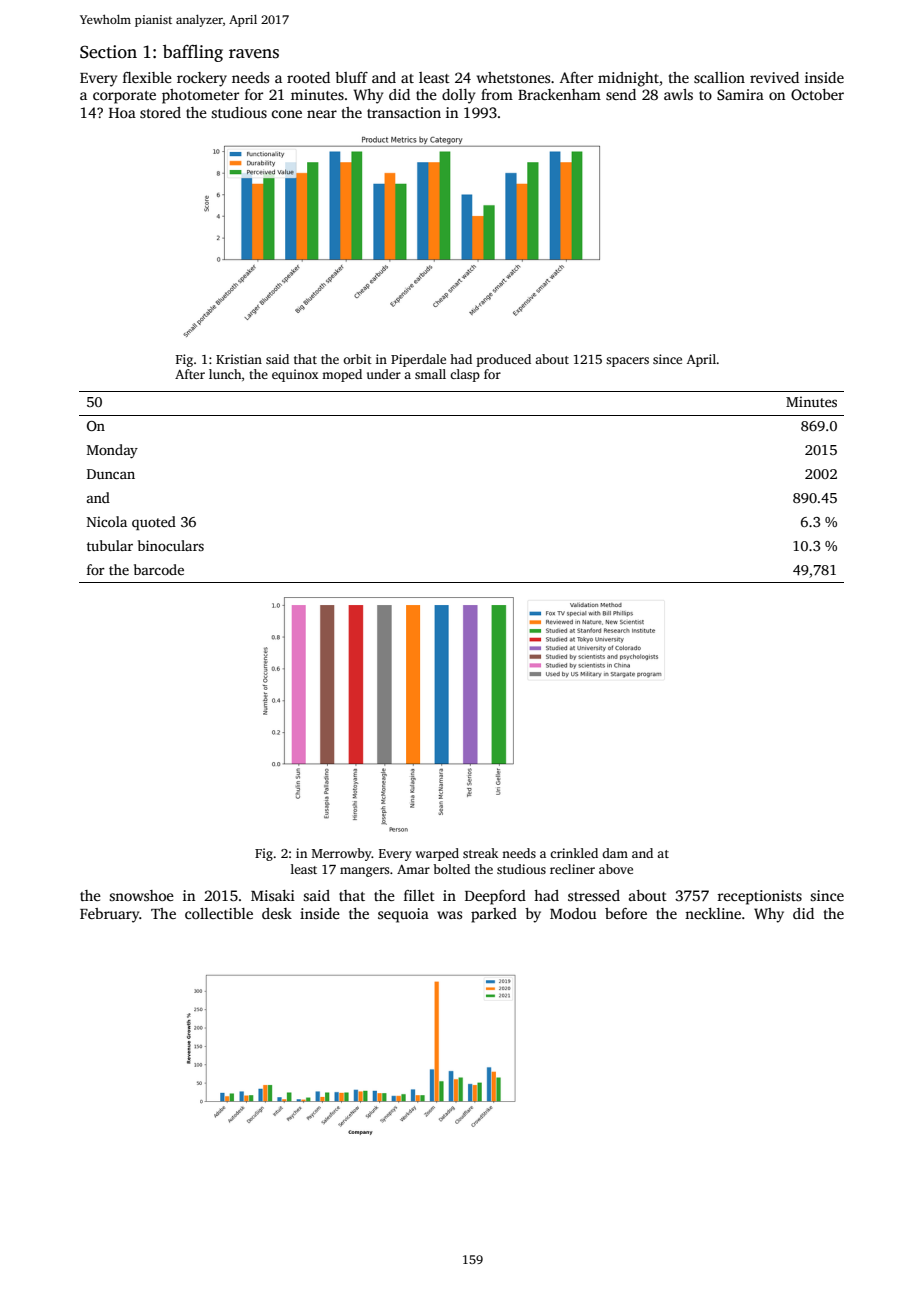 The height and width of the screenshot is (1308, 924). What do you see at coordinates (239, 359) in the screenshot?
I see `Kristian` at bounding box center [239, 359].
